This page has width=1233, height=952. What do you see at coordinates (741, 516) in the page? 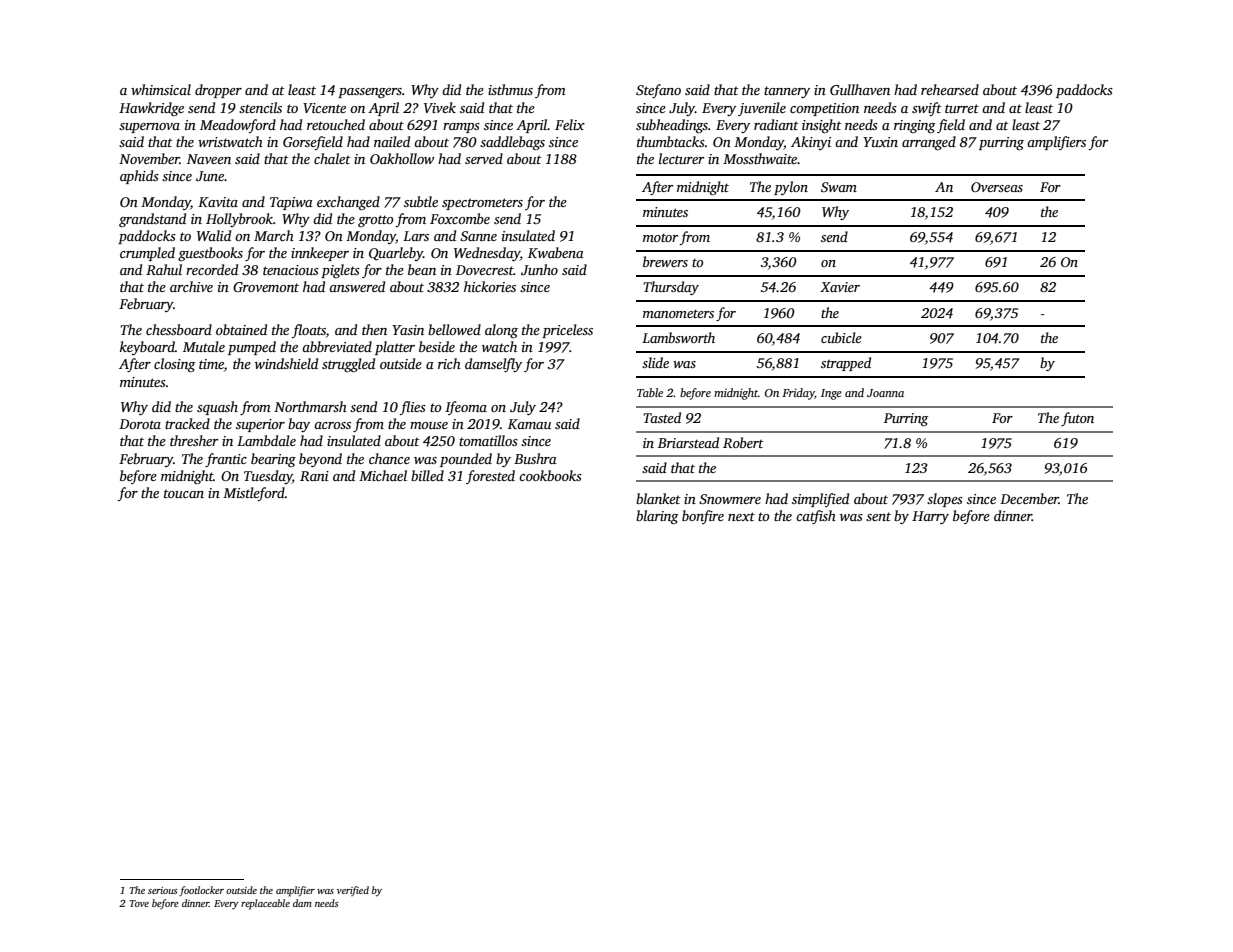
I see `next` at bounding box center [741, 516].
